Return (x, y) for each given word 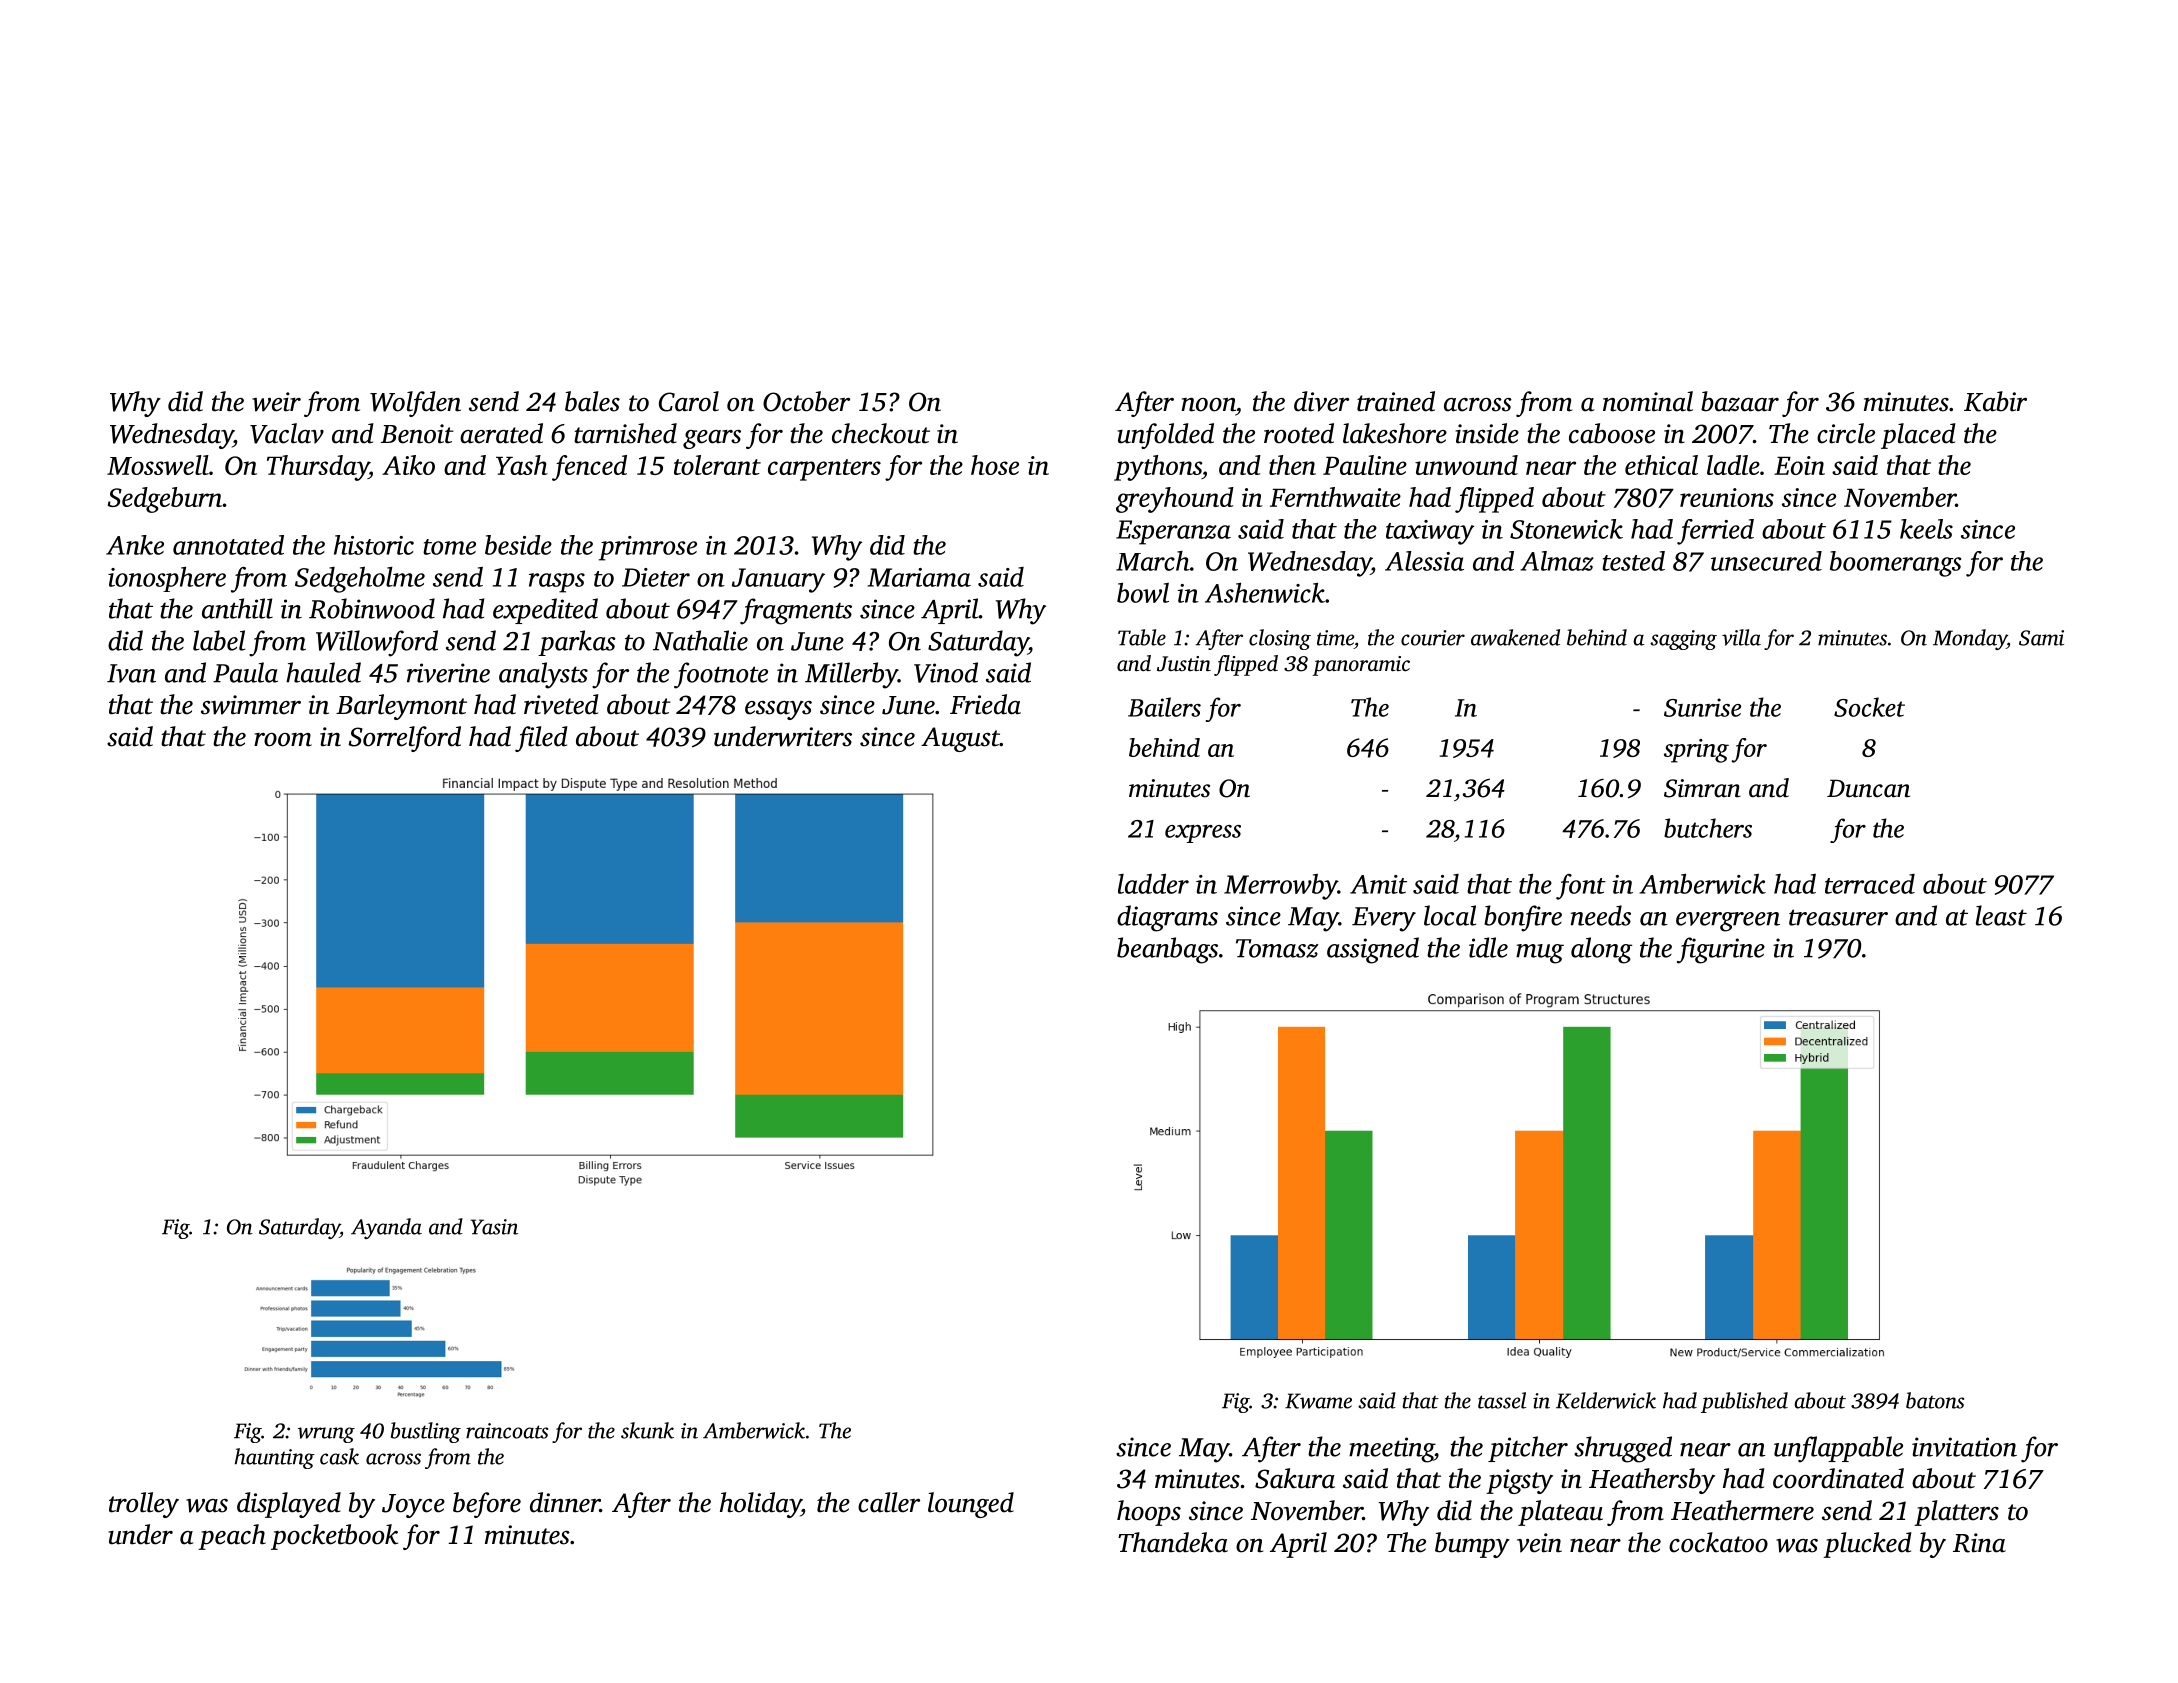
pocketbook (334, 1537)
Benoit (417, 434)
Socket (1869, 707)
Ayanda (386, 1228)
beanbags (1167, 950)
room (283, 740)
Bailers (1164, 707)
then (1292, 465)
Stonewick (1566, 529)
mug (1540, 954)
